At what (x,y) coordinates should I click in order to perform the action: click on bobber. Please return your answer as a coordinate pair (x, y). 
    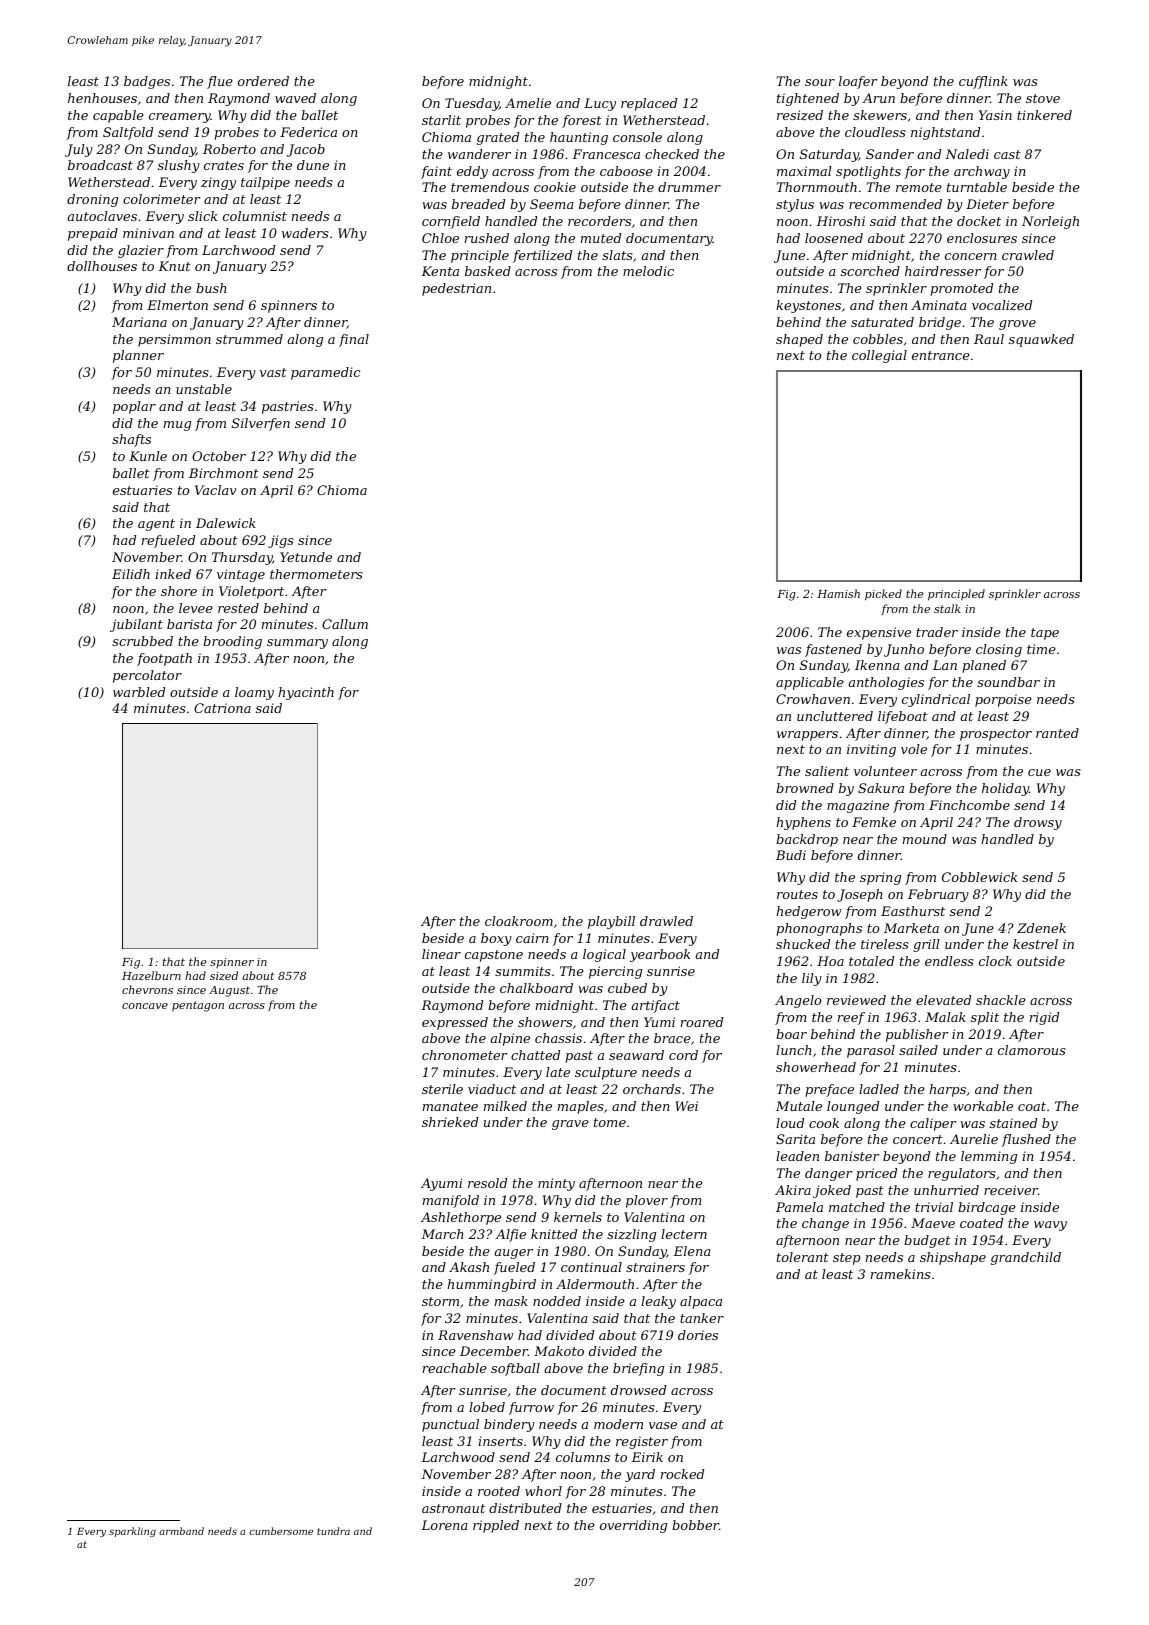
    Looking at the image, I should click on (695, 1525).
